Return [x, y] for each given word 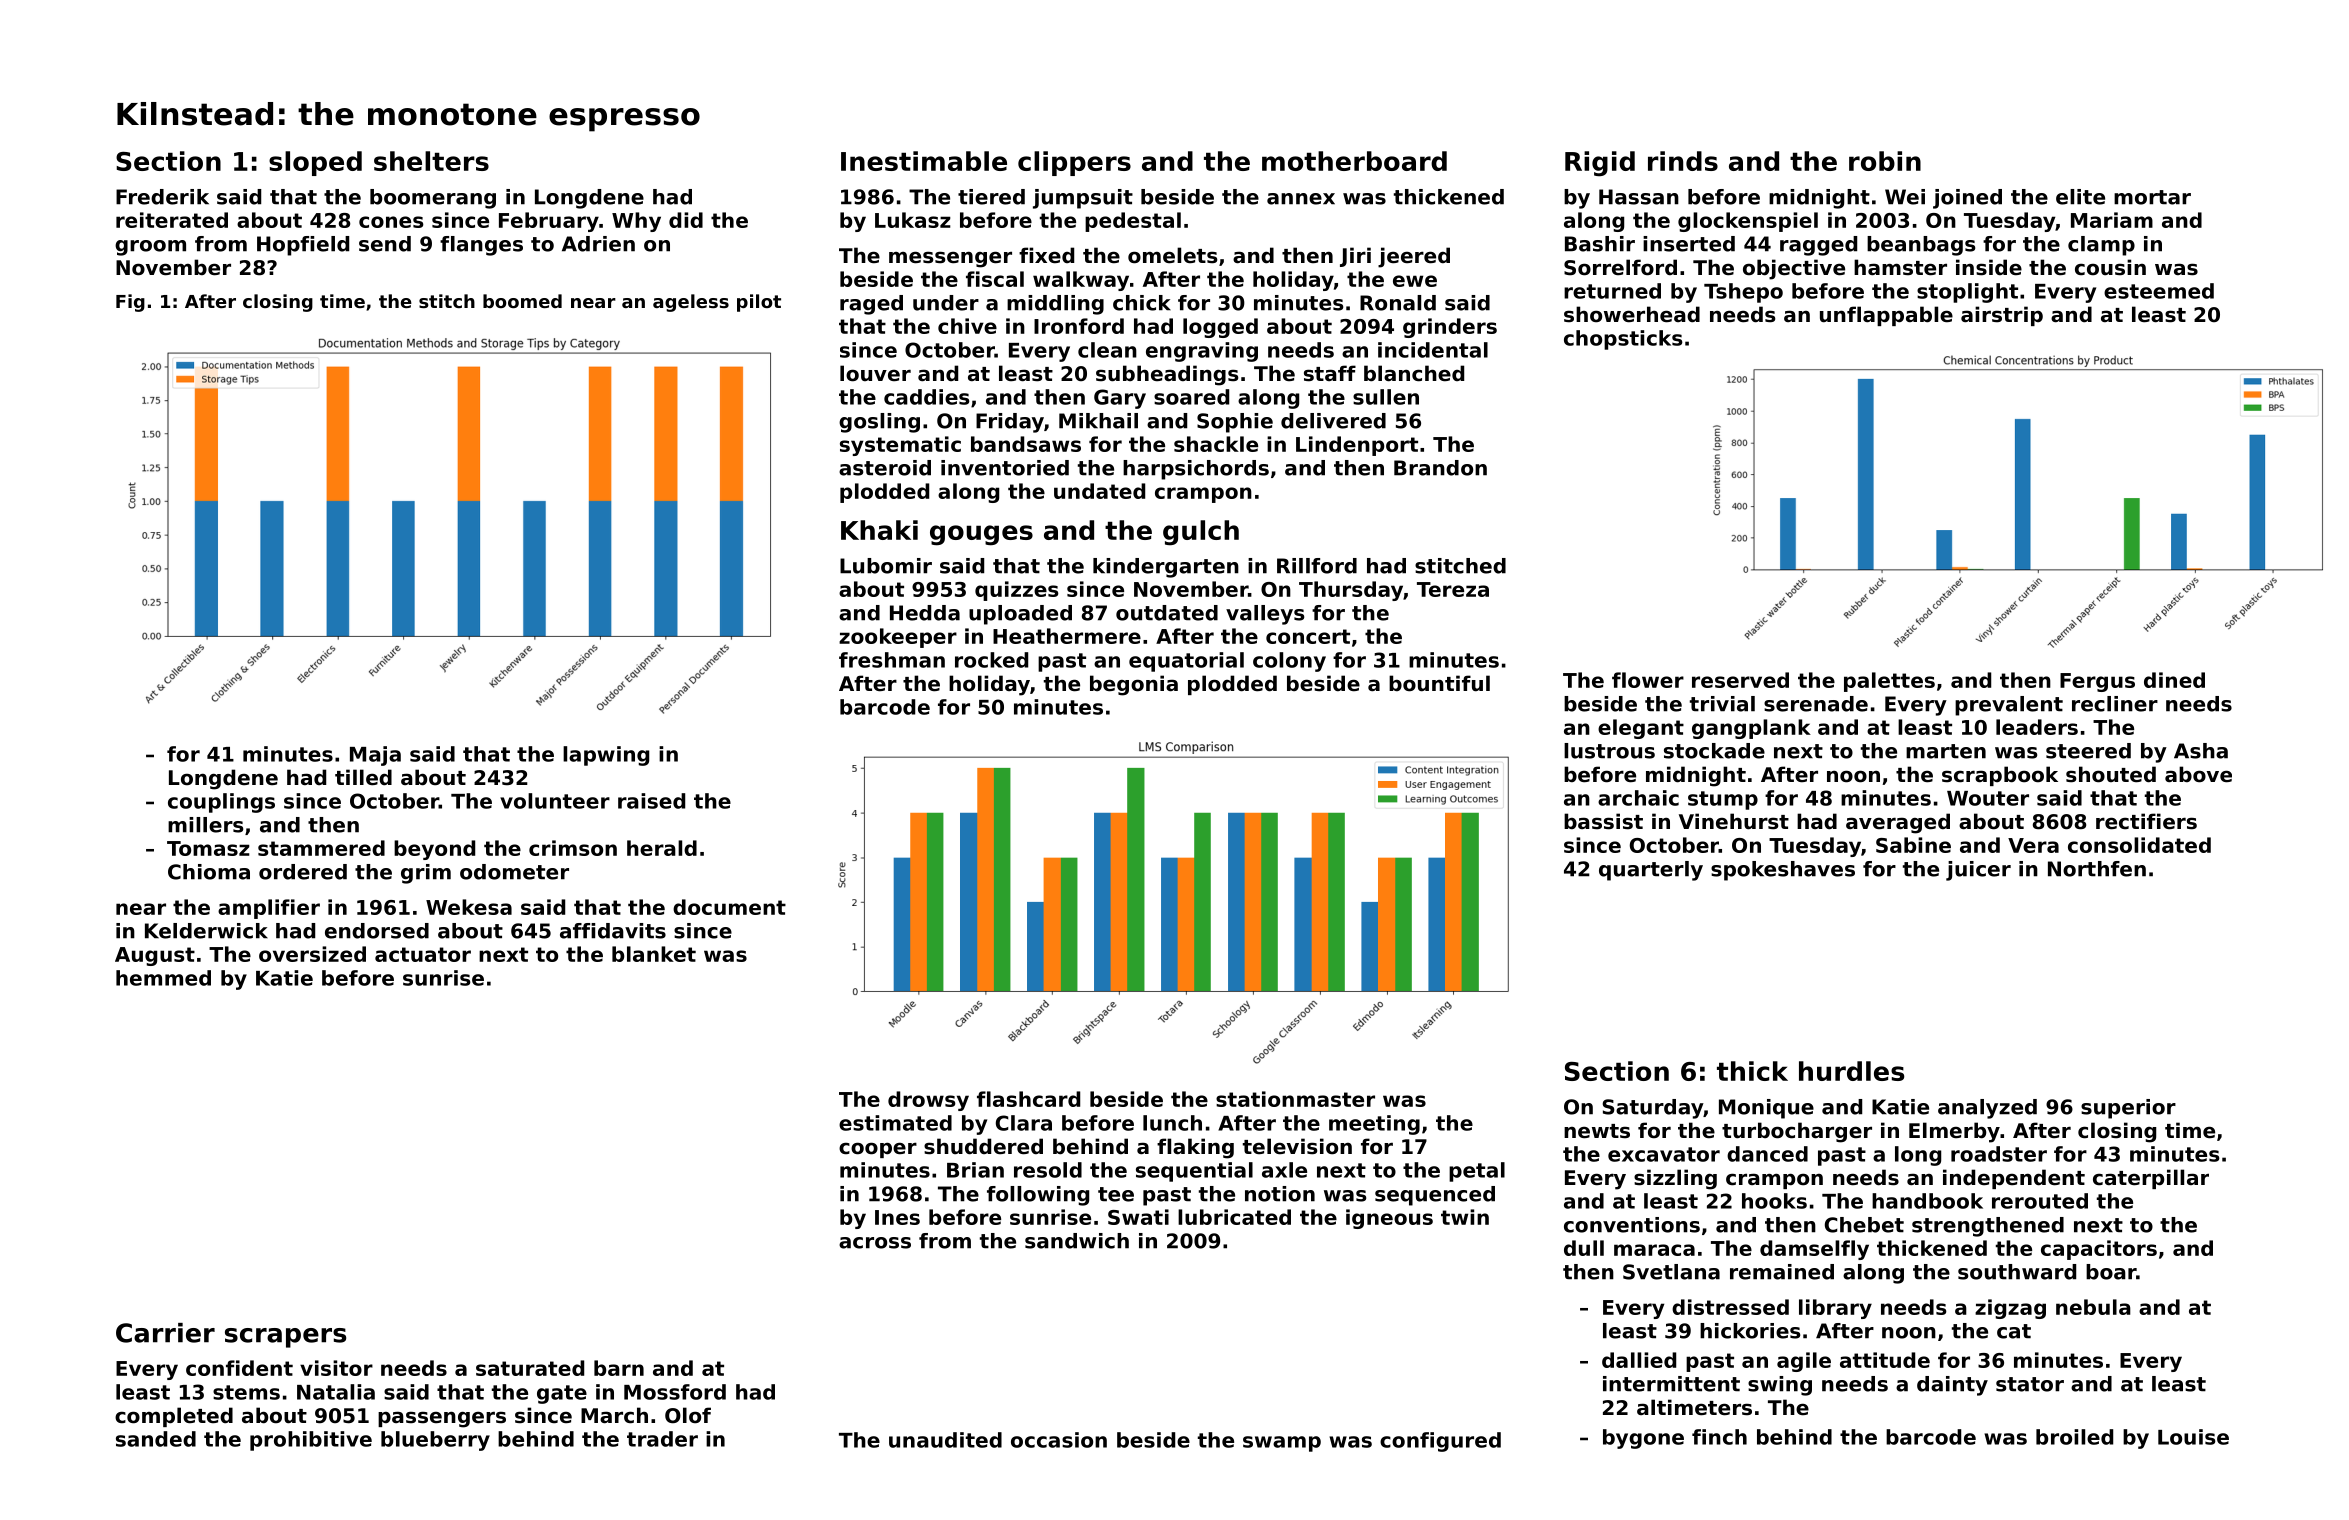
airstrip [2002, 316]
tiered [991, 197]
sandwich [1077, 1241]
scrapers [285, 1338]
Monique [1766, 1109]
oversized [312, 954]
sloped [315, 163]
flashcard [1028, 1099]
